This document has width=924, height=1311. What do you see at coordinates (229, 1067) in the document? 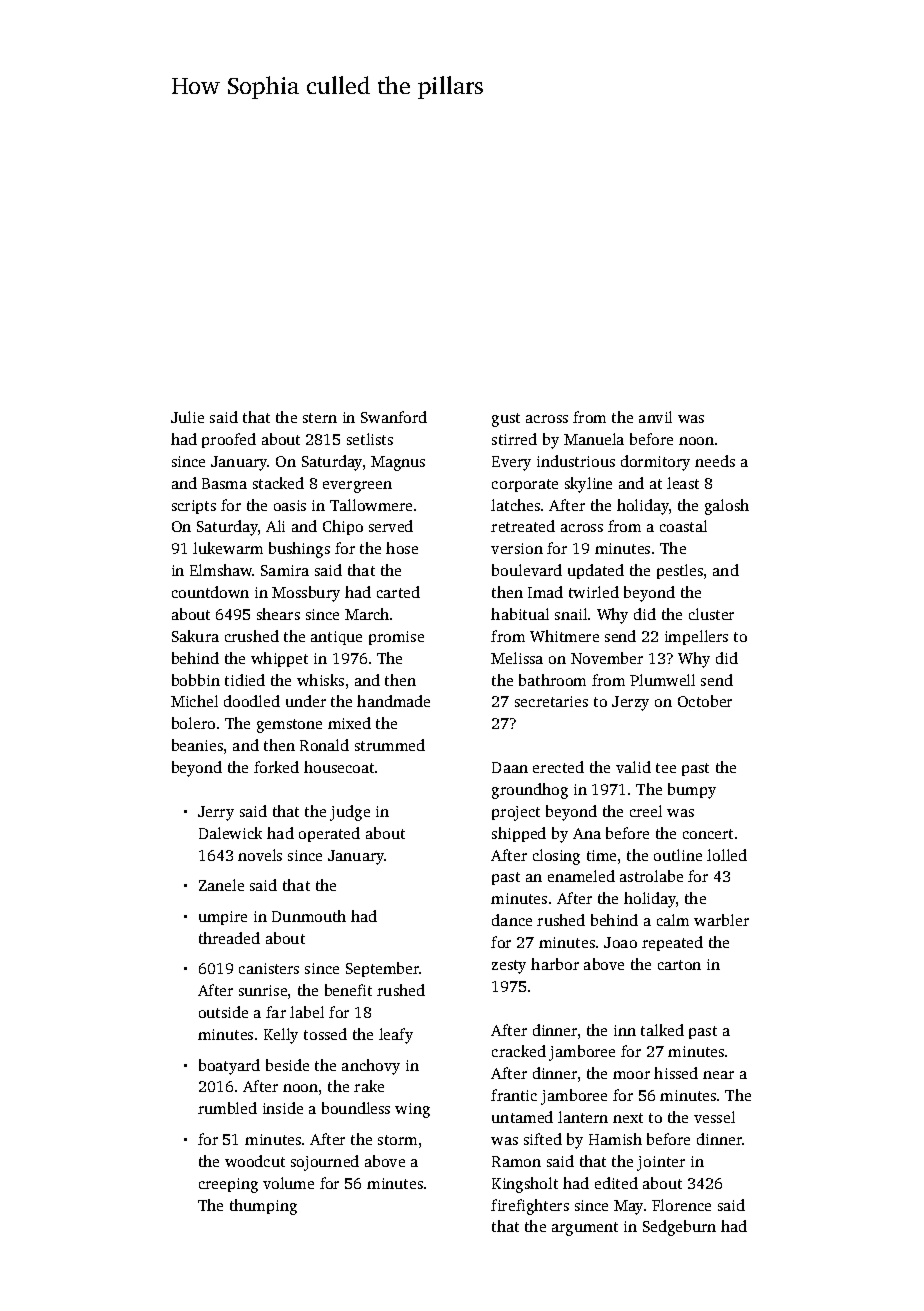
I see `boatyard` at bounding box center [229, 1067].
